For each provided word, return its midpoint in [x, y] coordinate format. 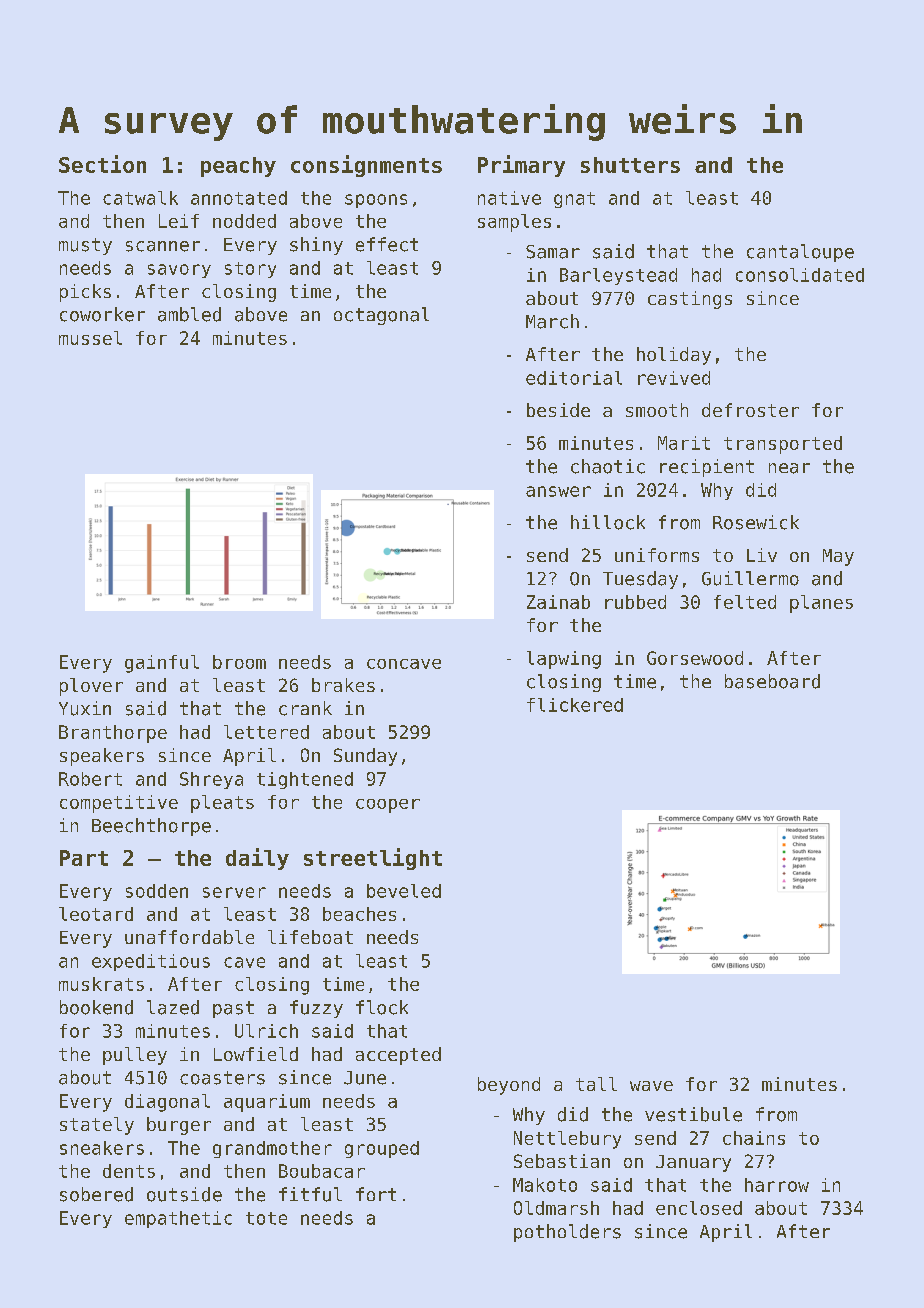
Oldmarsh [556, 1208]
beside [558, 410]
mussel [90, 338]
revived [674, 378]
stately [97, 1126]
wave [651, 1086]
